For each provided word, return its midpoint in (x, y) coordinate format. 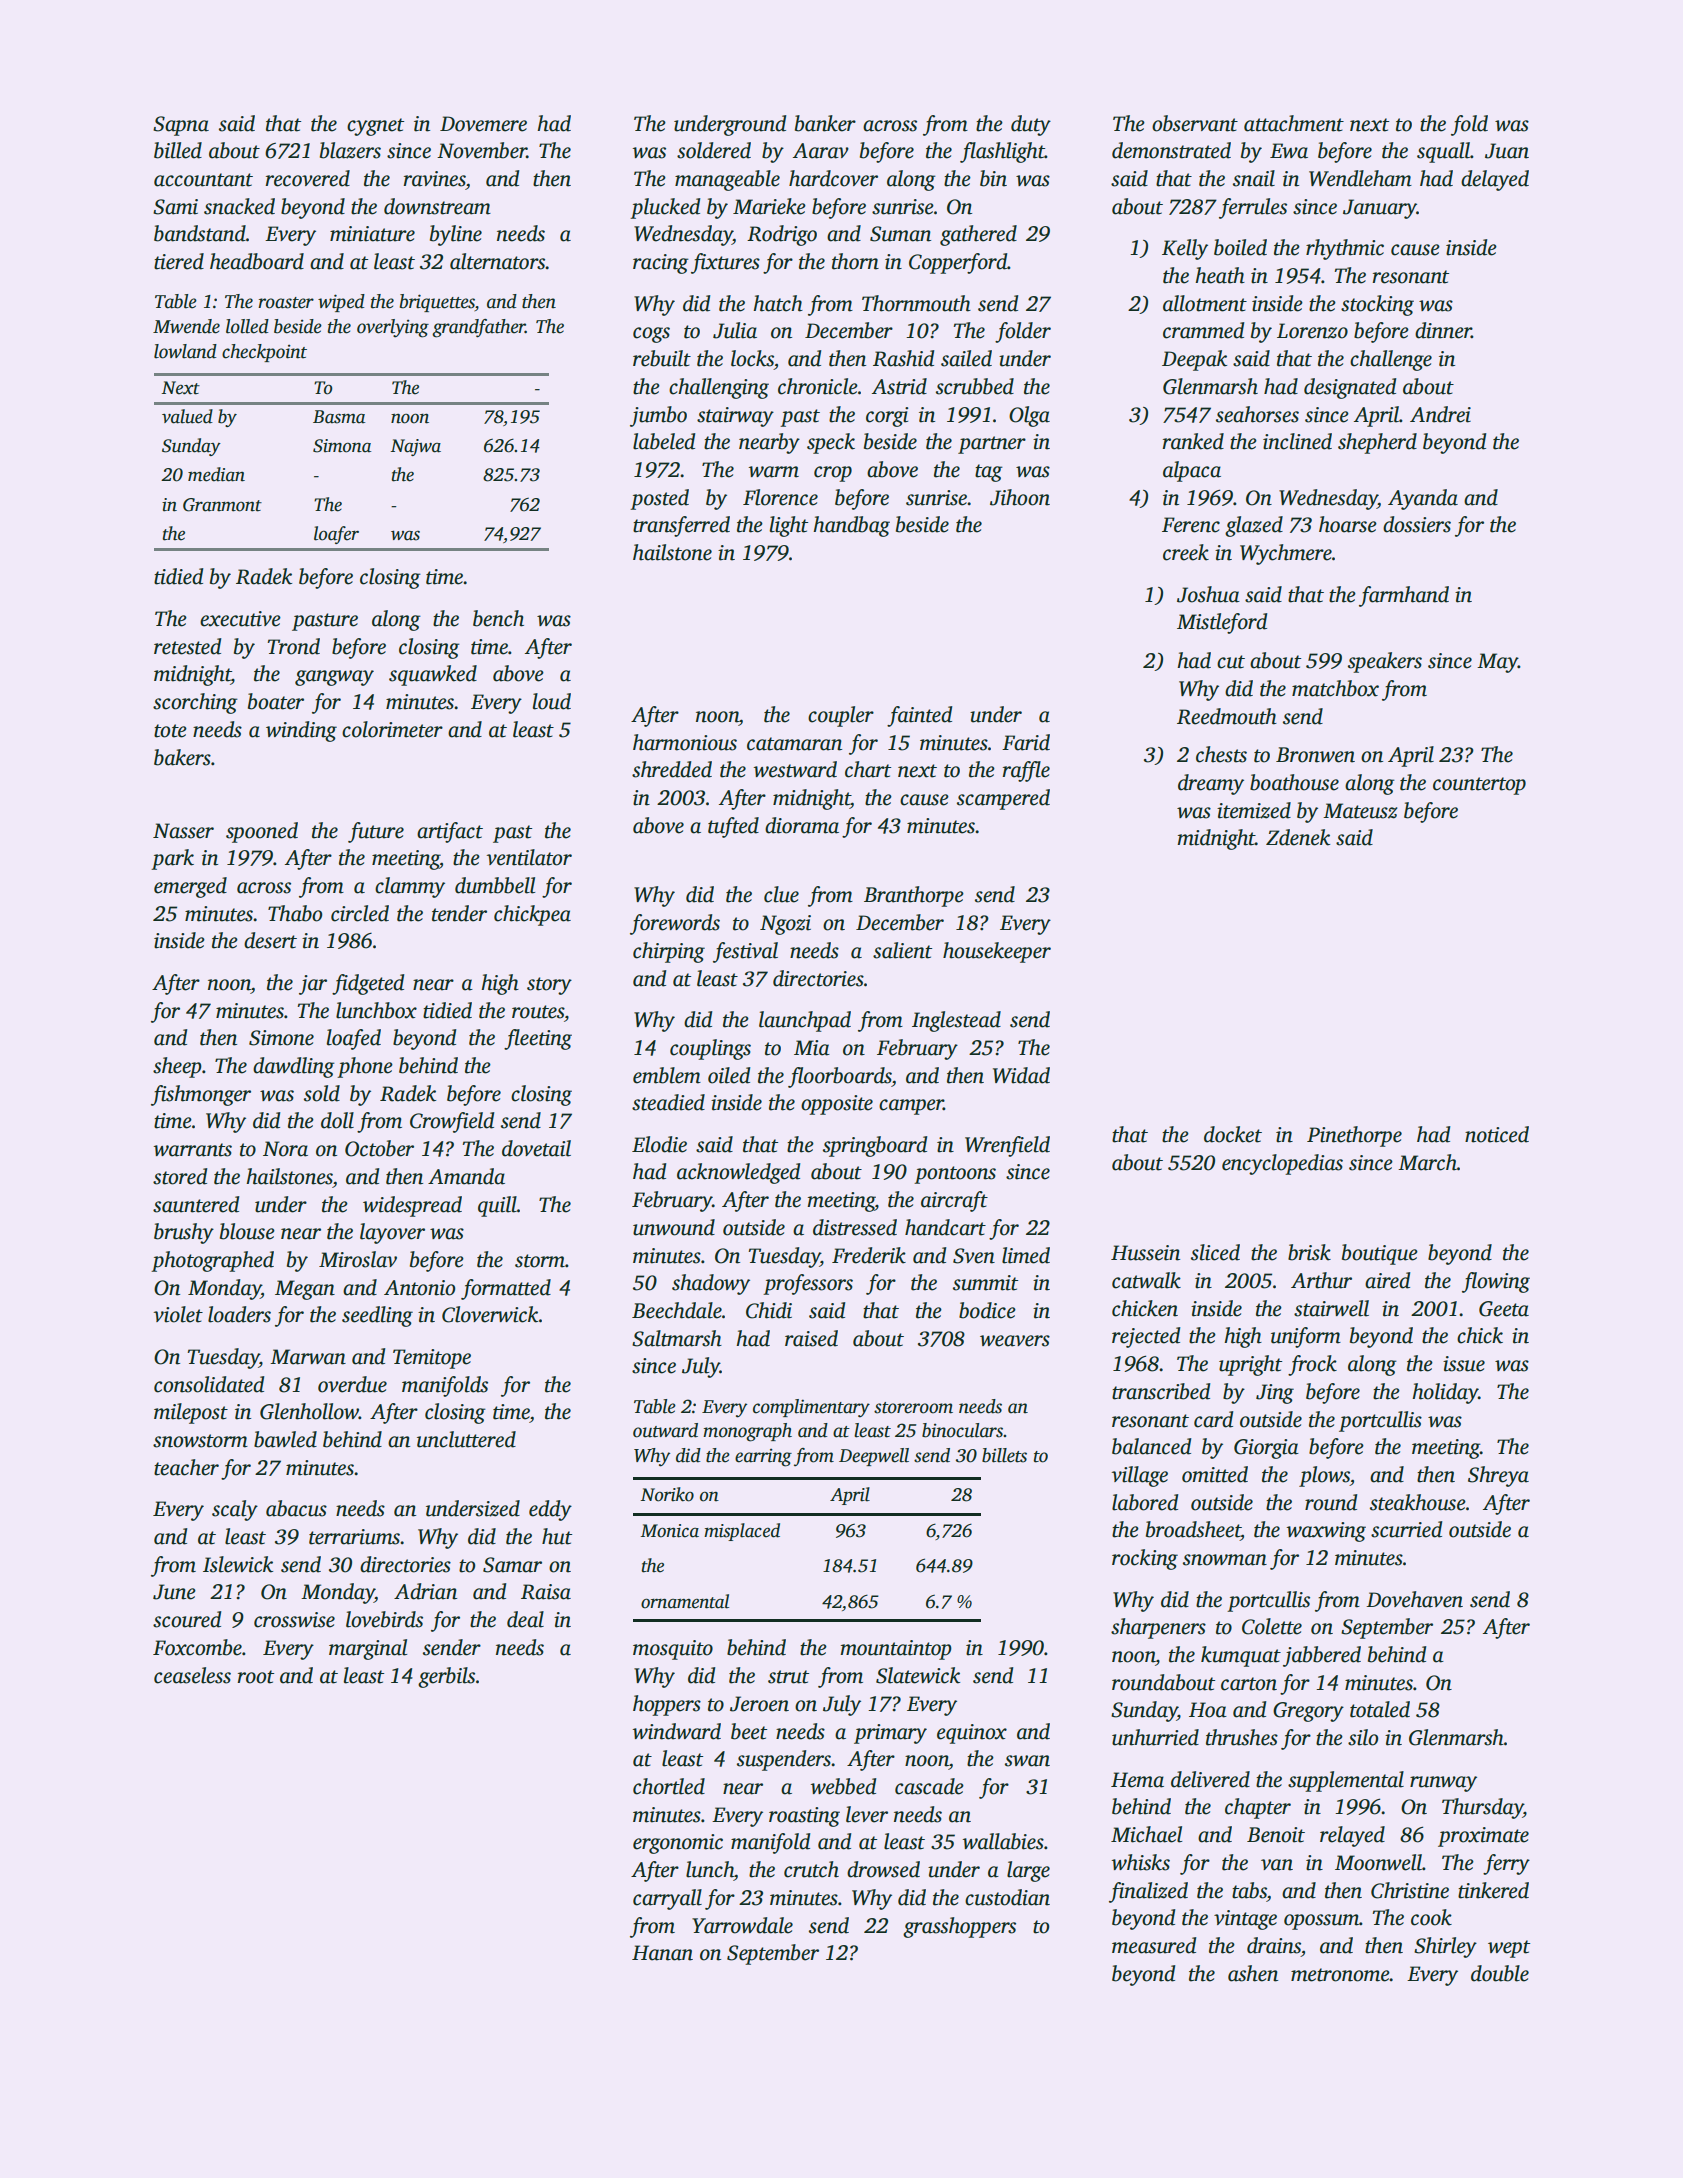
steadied (668, 1102)
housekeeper (997, 952)
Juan (1507, 151)
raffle (1026, 771)
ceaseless (192, 1675)
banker (825, 123)
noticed (1497, 1134)
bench (498, 618)
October (379, 1148)
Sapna (181, 126)
